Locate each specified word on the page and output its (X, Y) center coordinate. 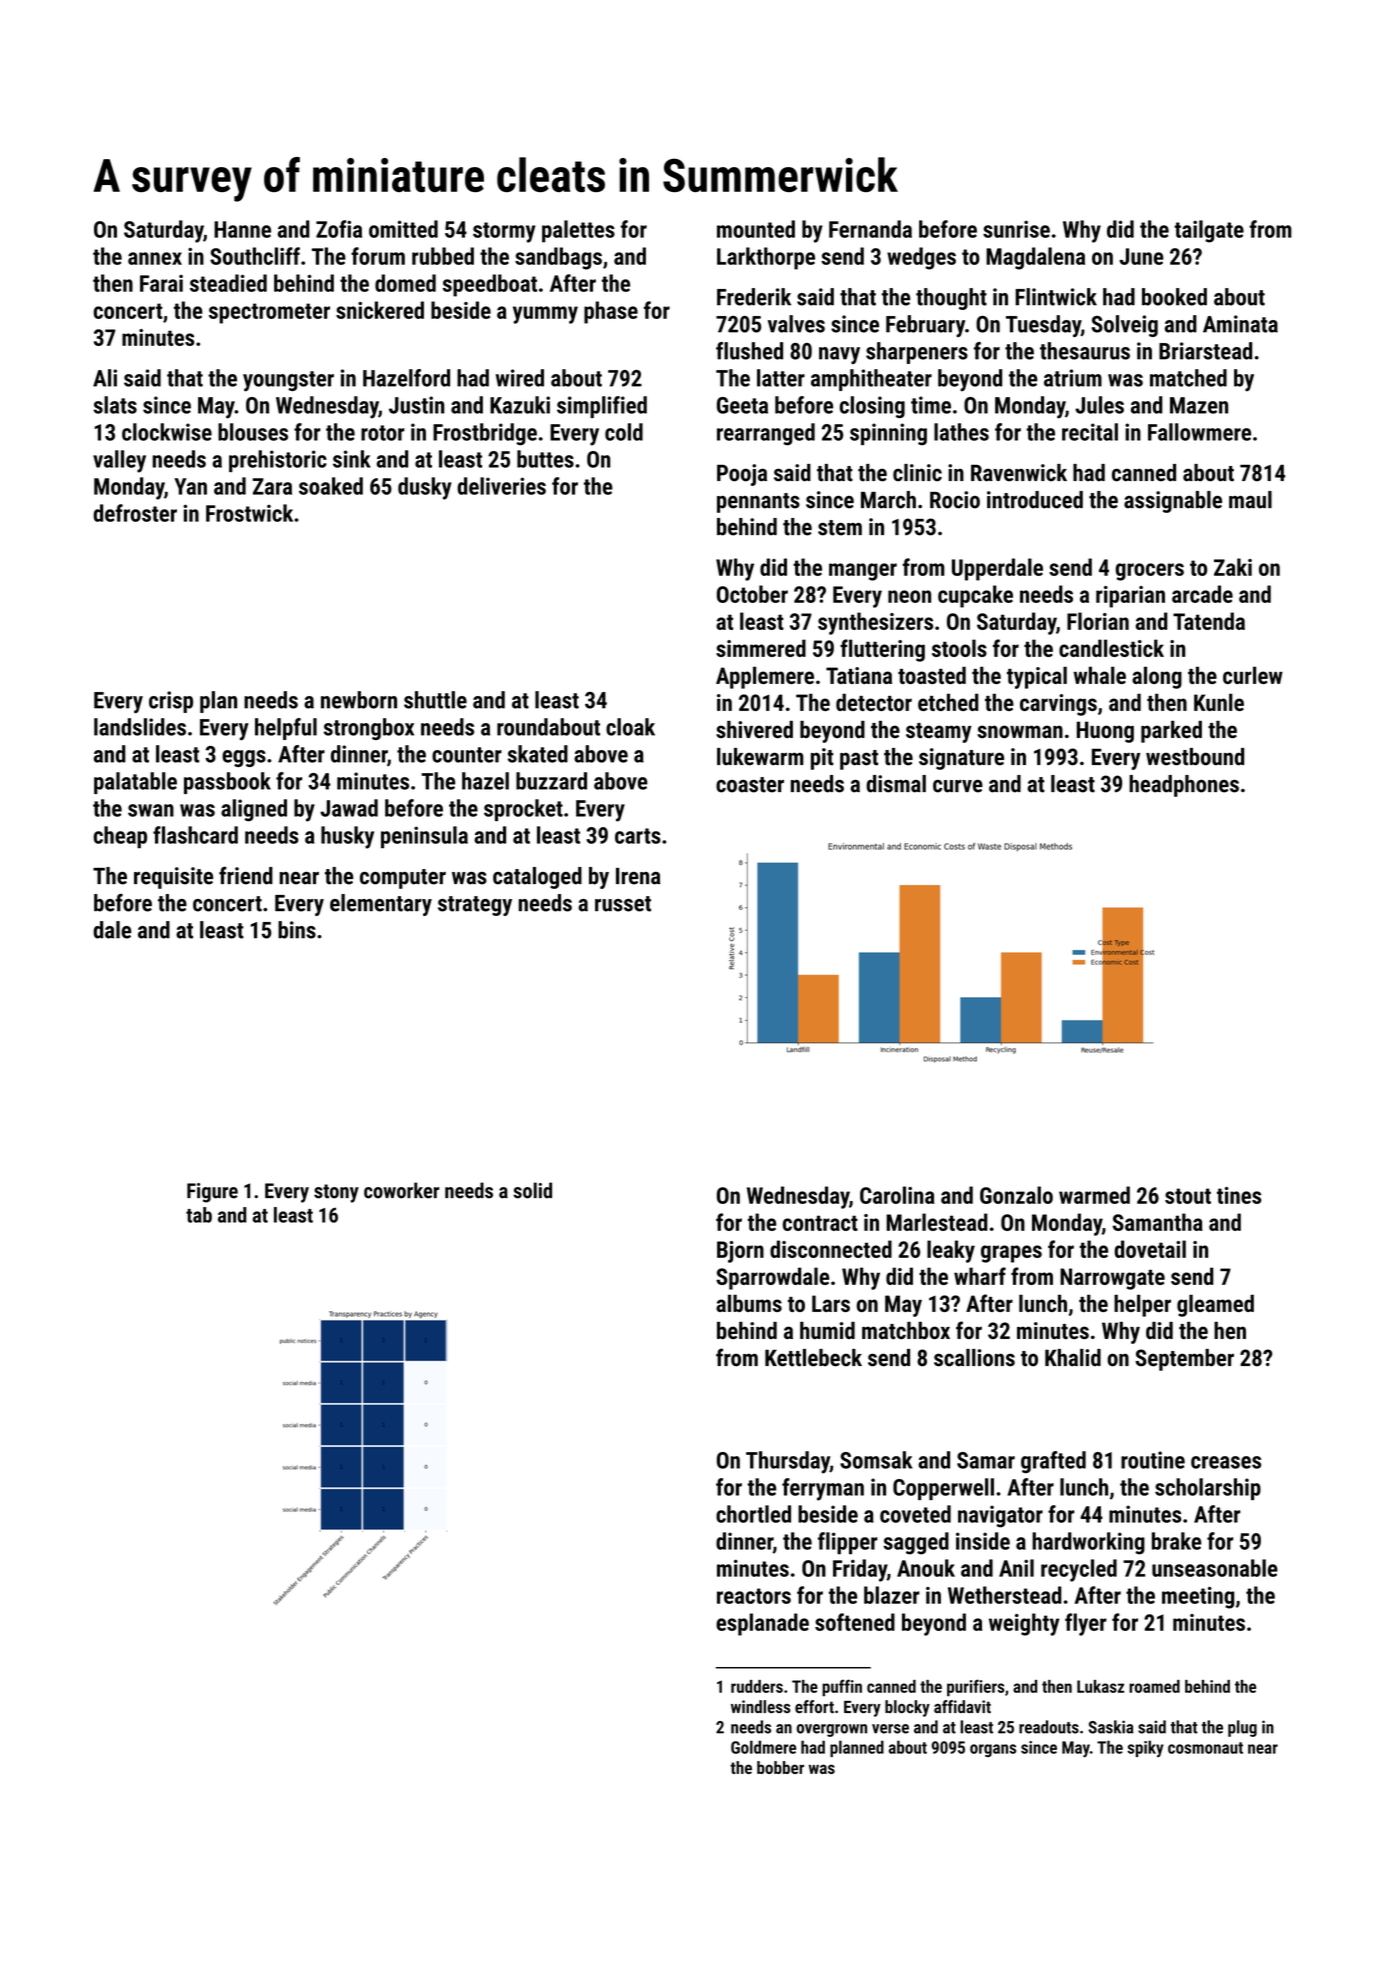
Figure (212, 1193)
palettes (578, 231)
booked (1174, 297)
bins (297, 930)
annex (155, 258)
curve (958, 786)
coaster (750, 785)
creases (1226, 1462)
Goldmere (763, 1747)
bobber (780, 1767)
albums (749, 1303)
